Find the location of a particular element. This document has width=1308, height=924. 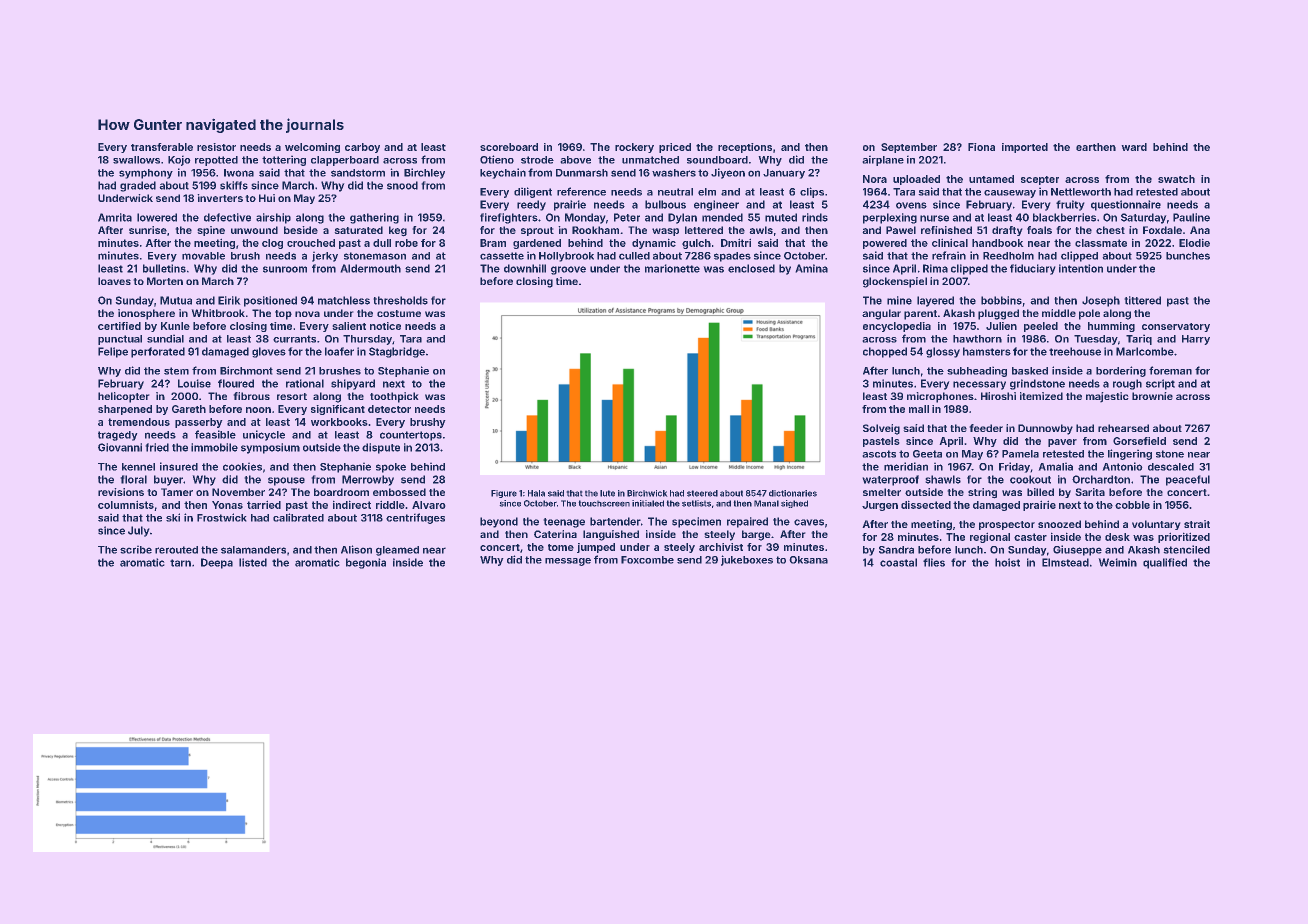

snoozed is located at coordinates (1059, 524).
